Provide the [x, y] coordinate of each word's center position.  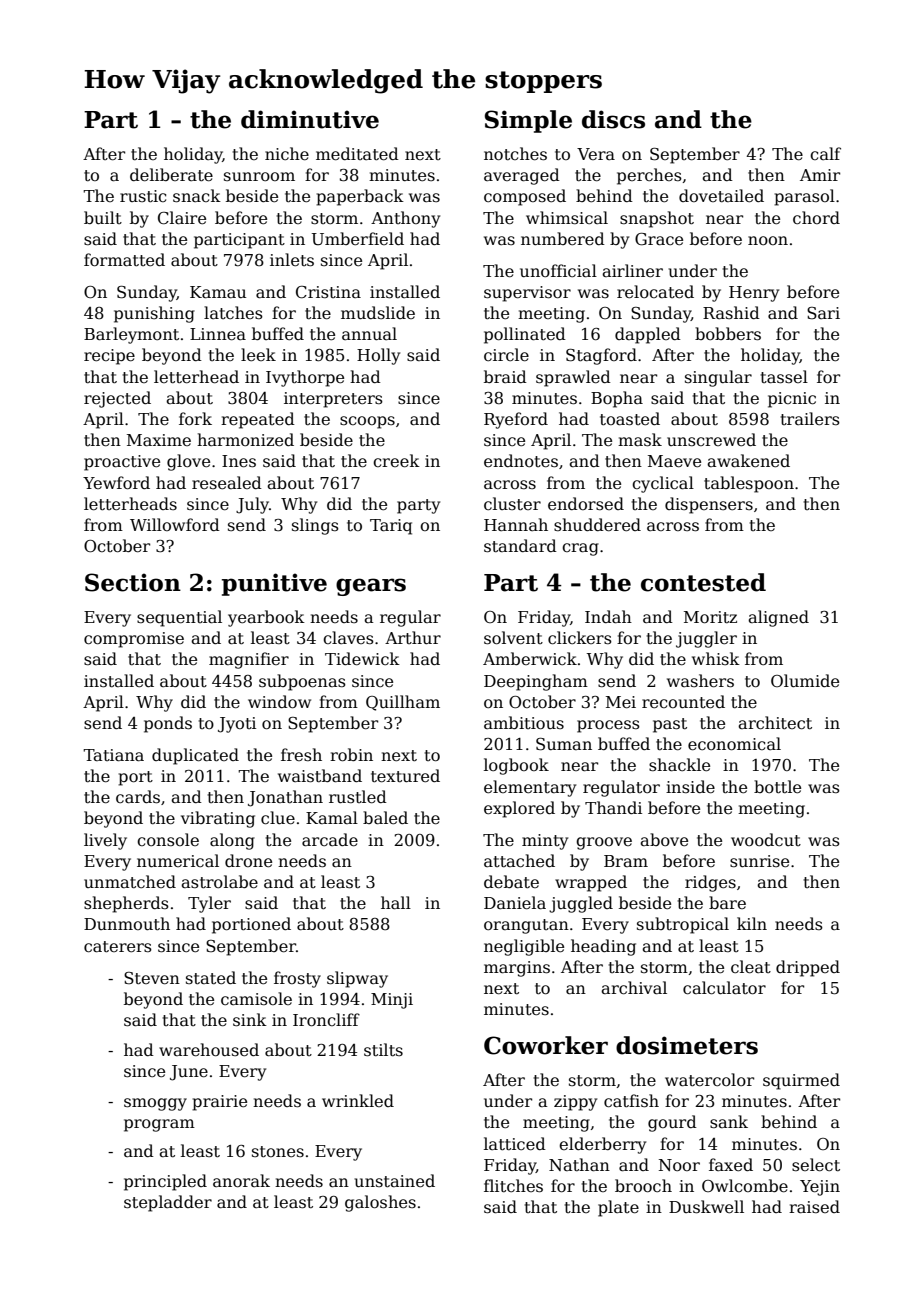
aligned [778, 618]
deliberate [171, 175]
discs [613, 119]
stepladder [168, 1203]
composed [525, 197]
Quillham [403, 703]
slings [315, 526]
